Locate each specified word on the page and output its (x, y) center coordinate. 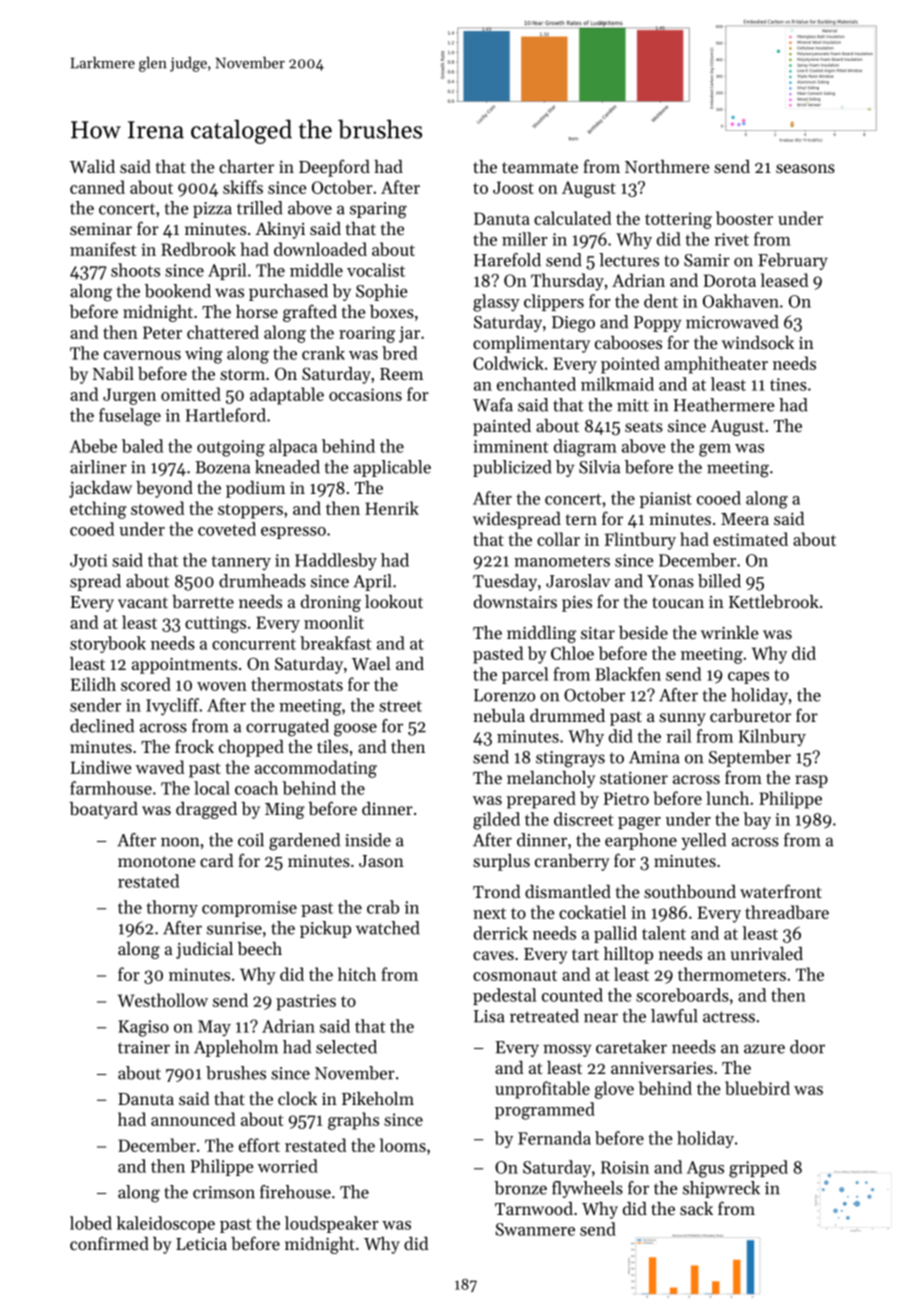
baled (142, 446)
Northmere (667, 166)
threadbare (787, 912)
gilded (496, 821)
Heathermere (724, 405)
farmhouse (111, 788)
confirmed (109, 1243)
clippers (554, 302)
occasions (365, 394)
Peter (162, 332)
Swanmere (535, 1229)
